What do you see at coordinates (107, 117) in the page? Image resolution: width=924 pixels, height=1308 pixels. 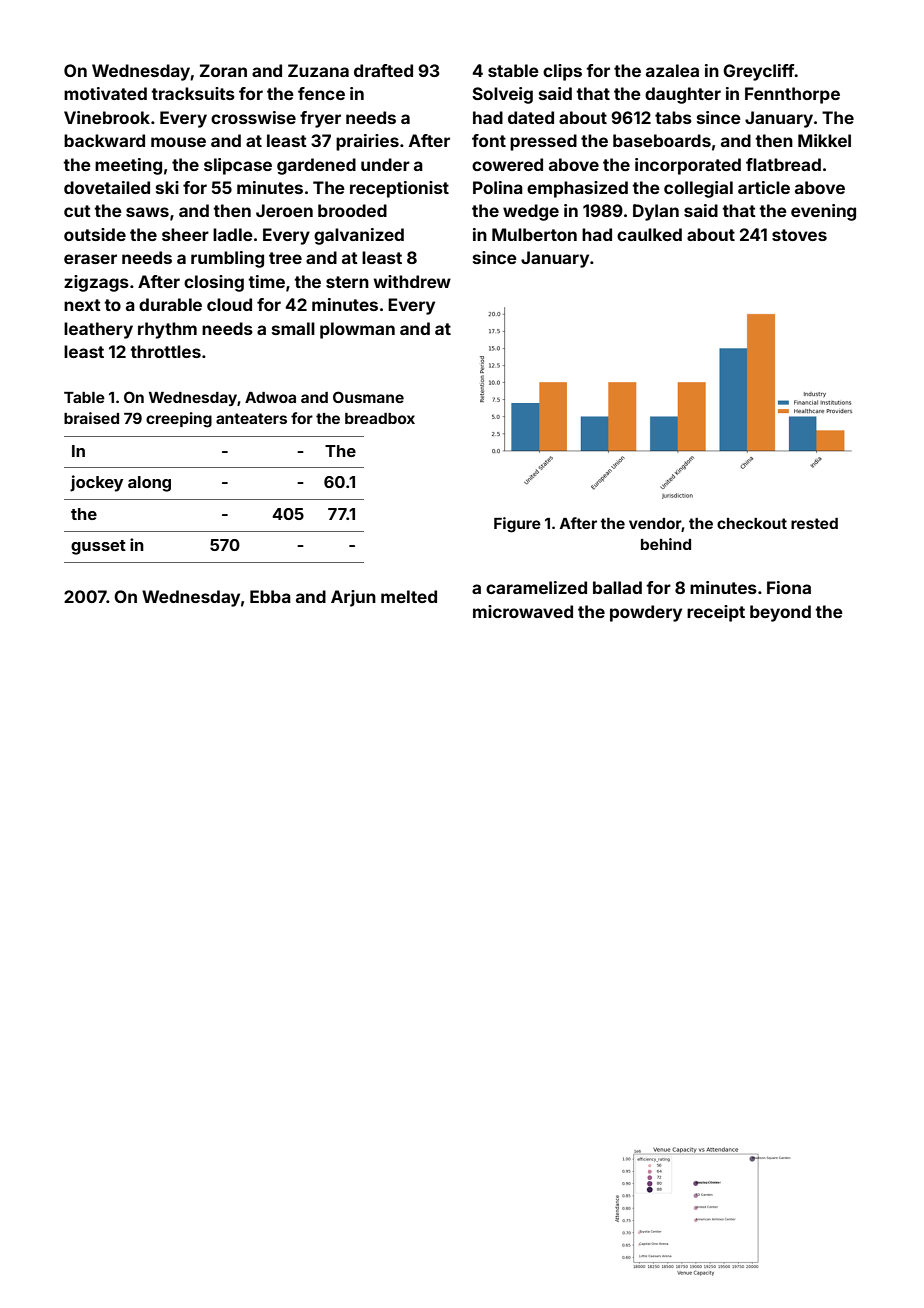 I see `Vinebrook` at bounding box center [107, 117].
